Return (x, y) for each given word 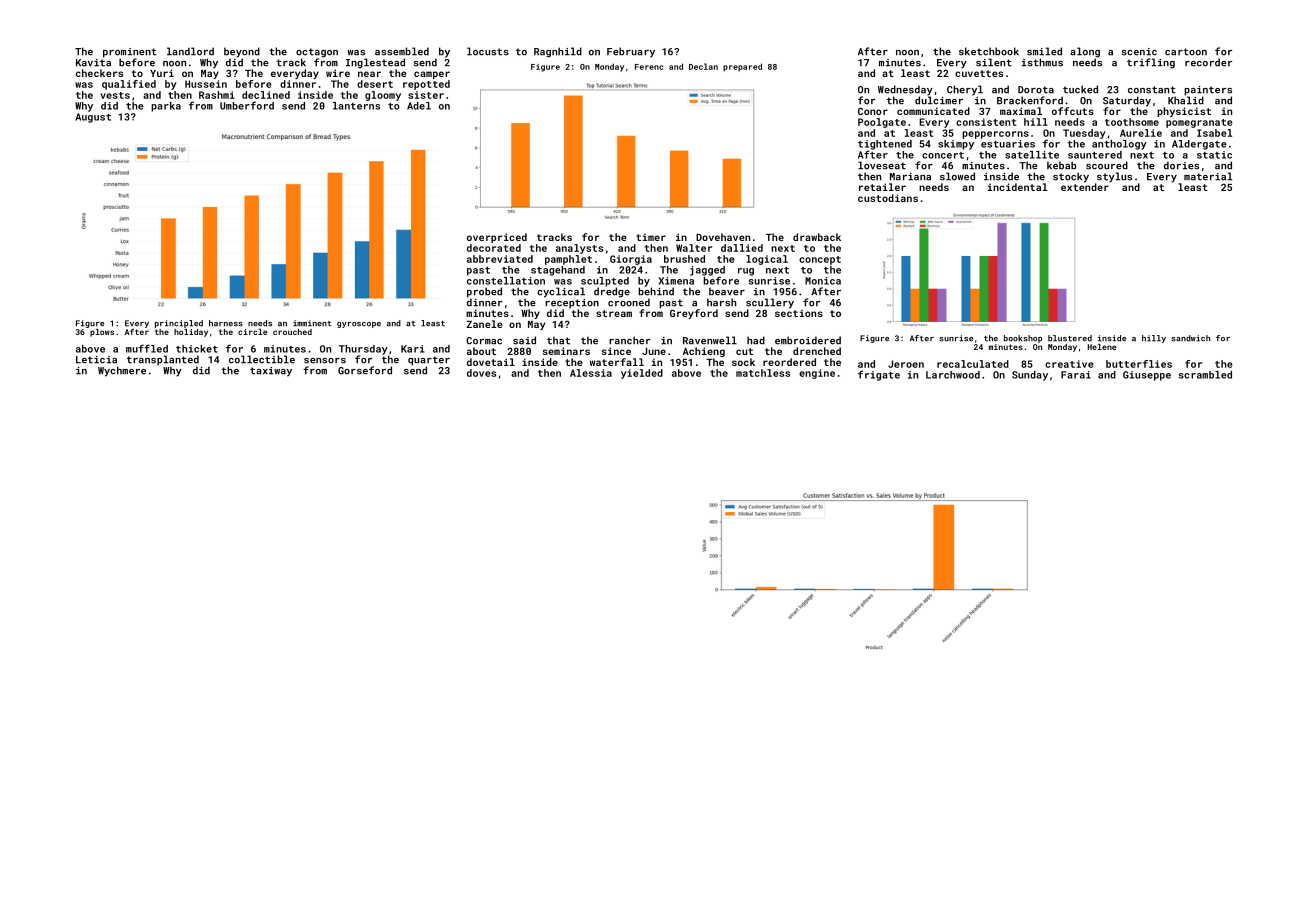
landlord (190, 51)
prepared (742, 67)
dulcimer (939, 100)
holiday (191, 333)
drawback (817, 237)
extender (1085, 187)
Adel (419, 106)
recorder (1208, 62)
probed (484, 292)
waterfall (617, 362)
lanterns (356, 106)
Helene (1102, 347)
